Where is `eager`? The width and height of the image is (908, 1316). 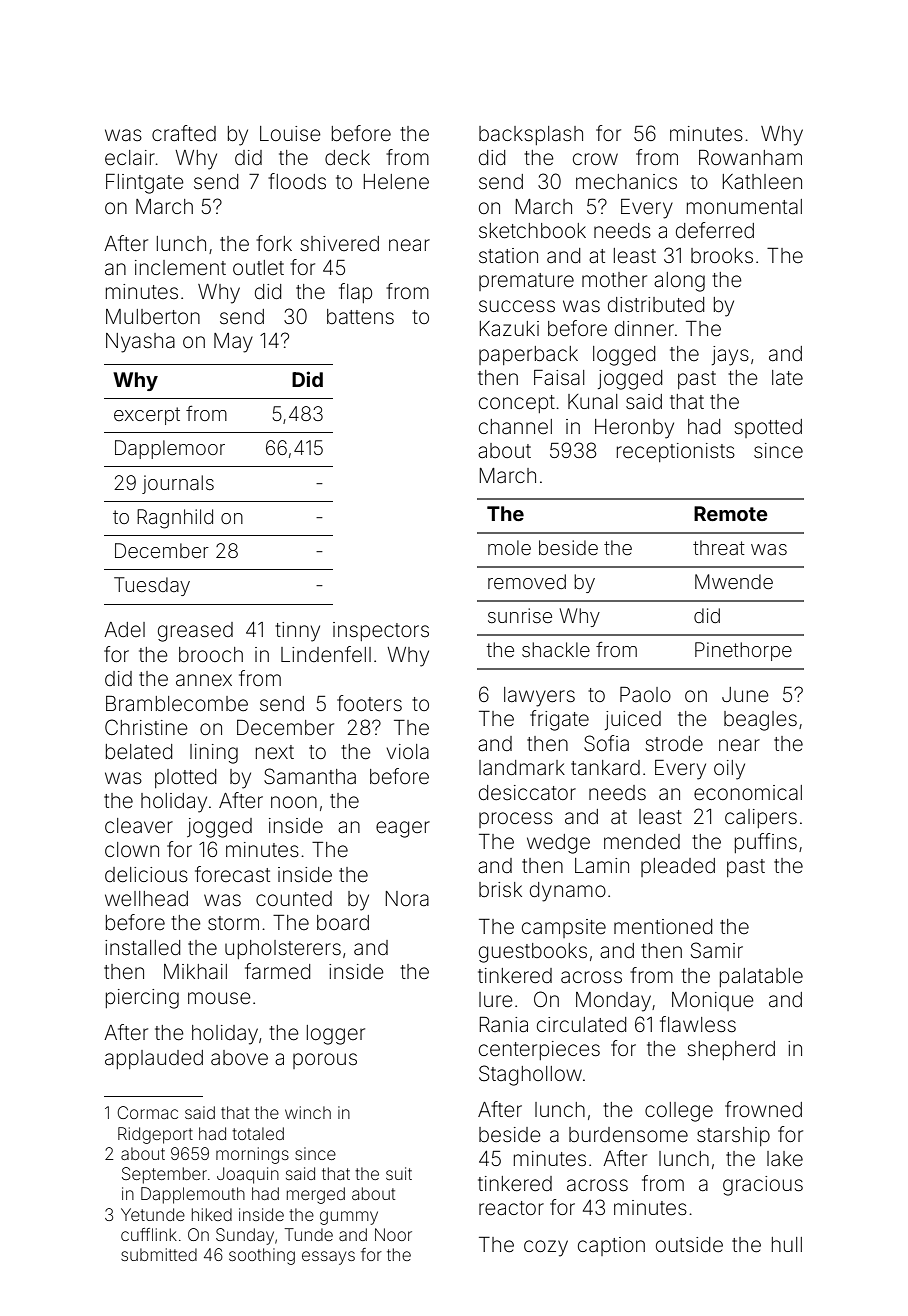
eager is located at coordinates (403, 829).
